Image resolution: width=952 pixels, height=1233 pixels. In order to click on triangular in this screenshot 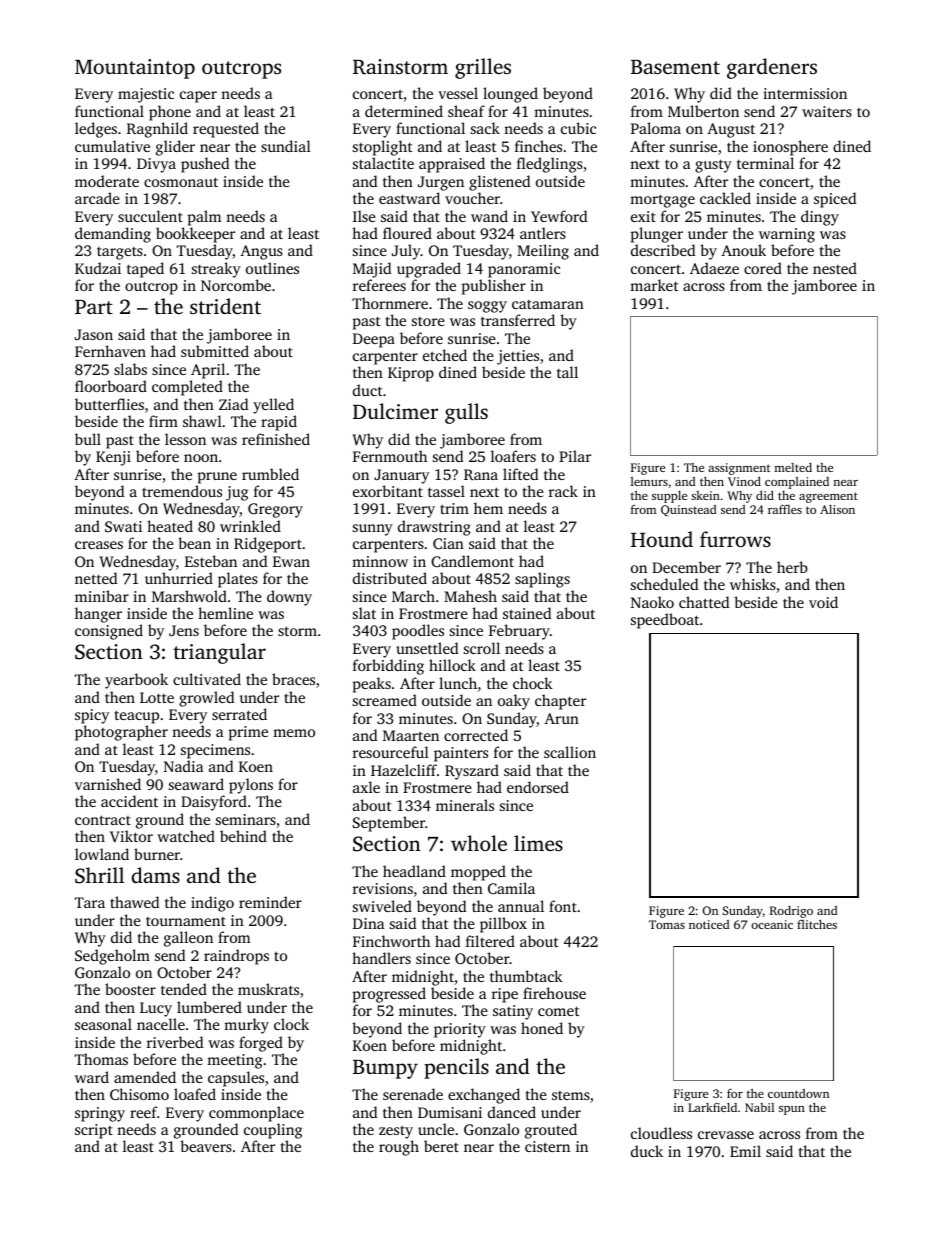, I will do `click(219, 653)`.
